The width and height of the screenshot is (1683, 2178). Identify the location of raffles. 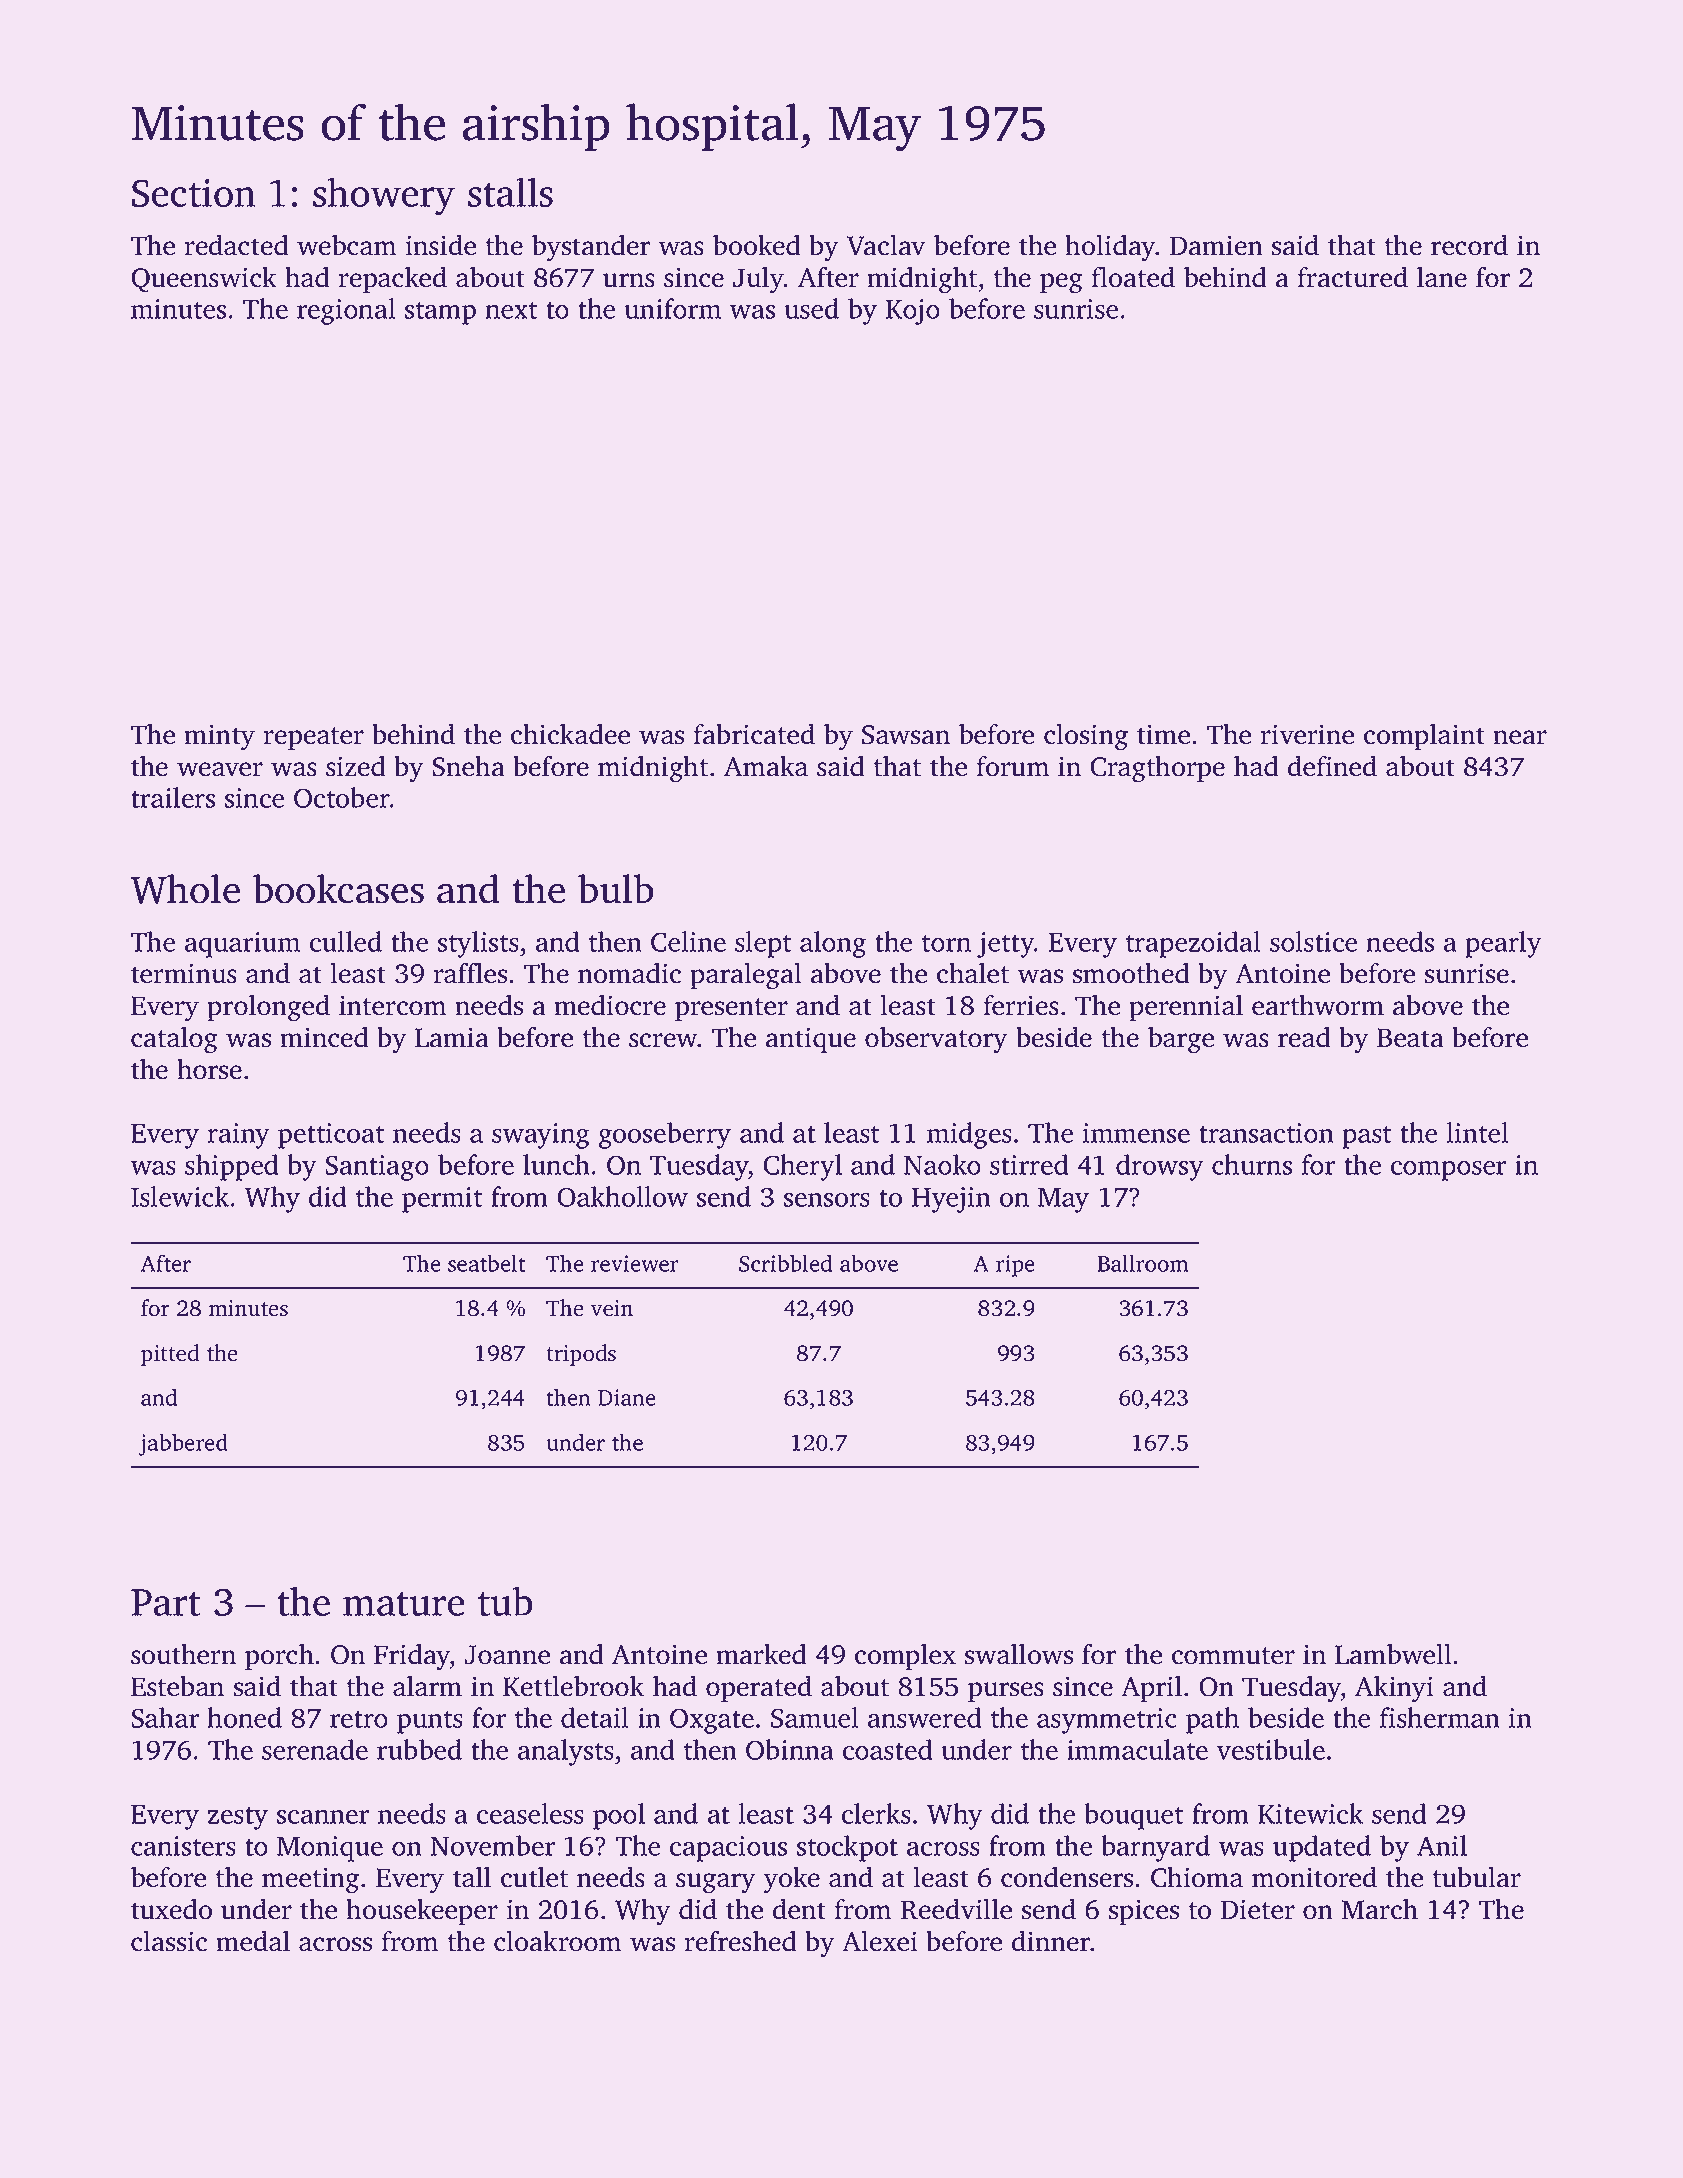
(470, 973).
